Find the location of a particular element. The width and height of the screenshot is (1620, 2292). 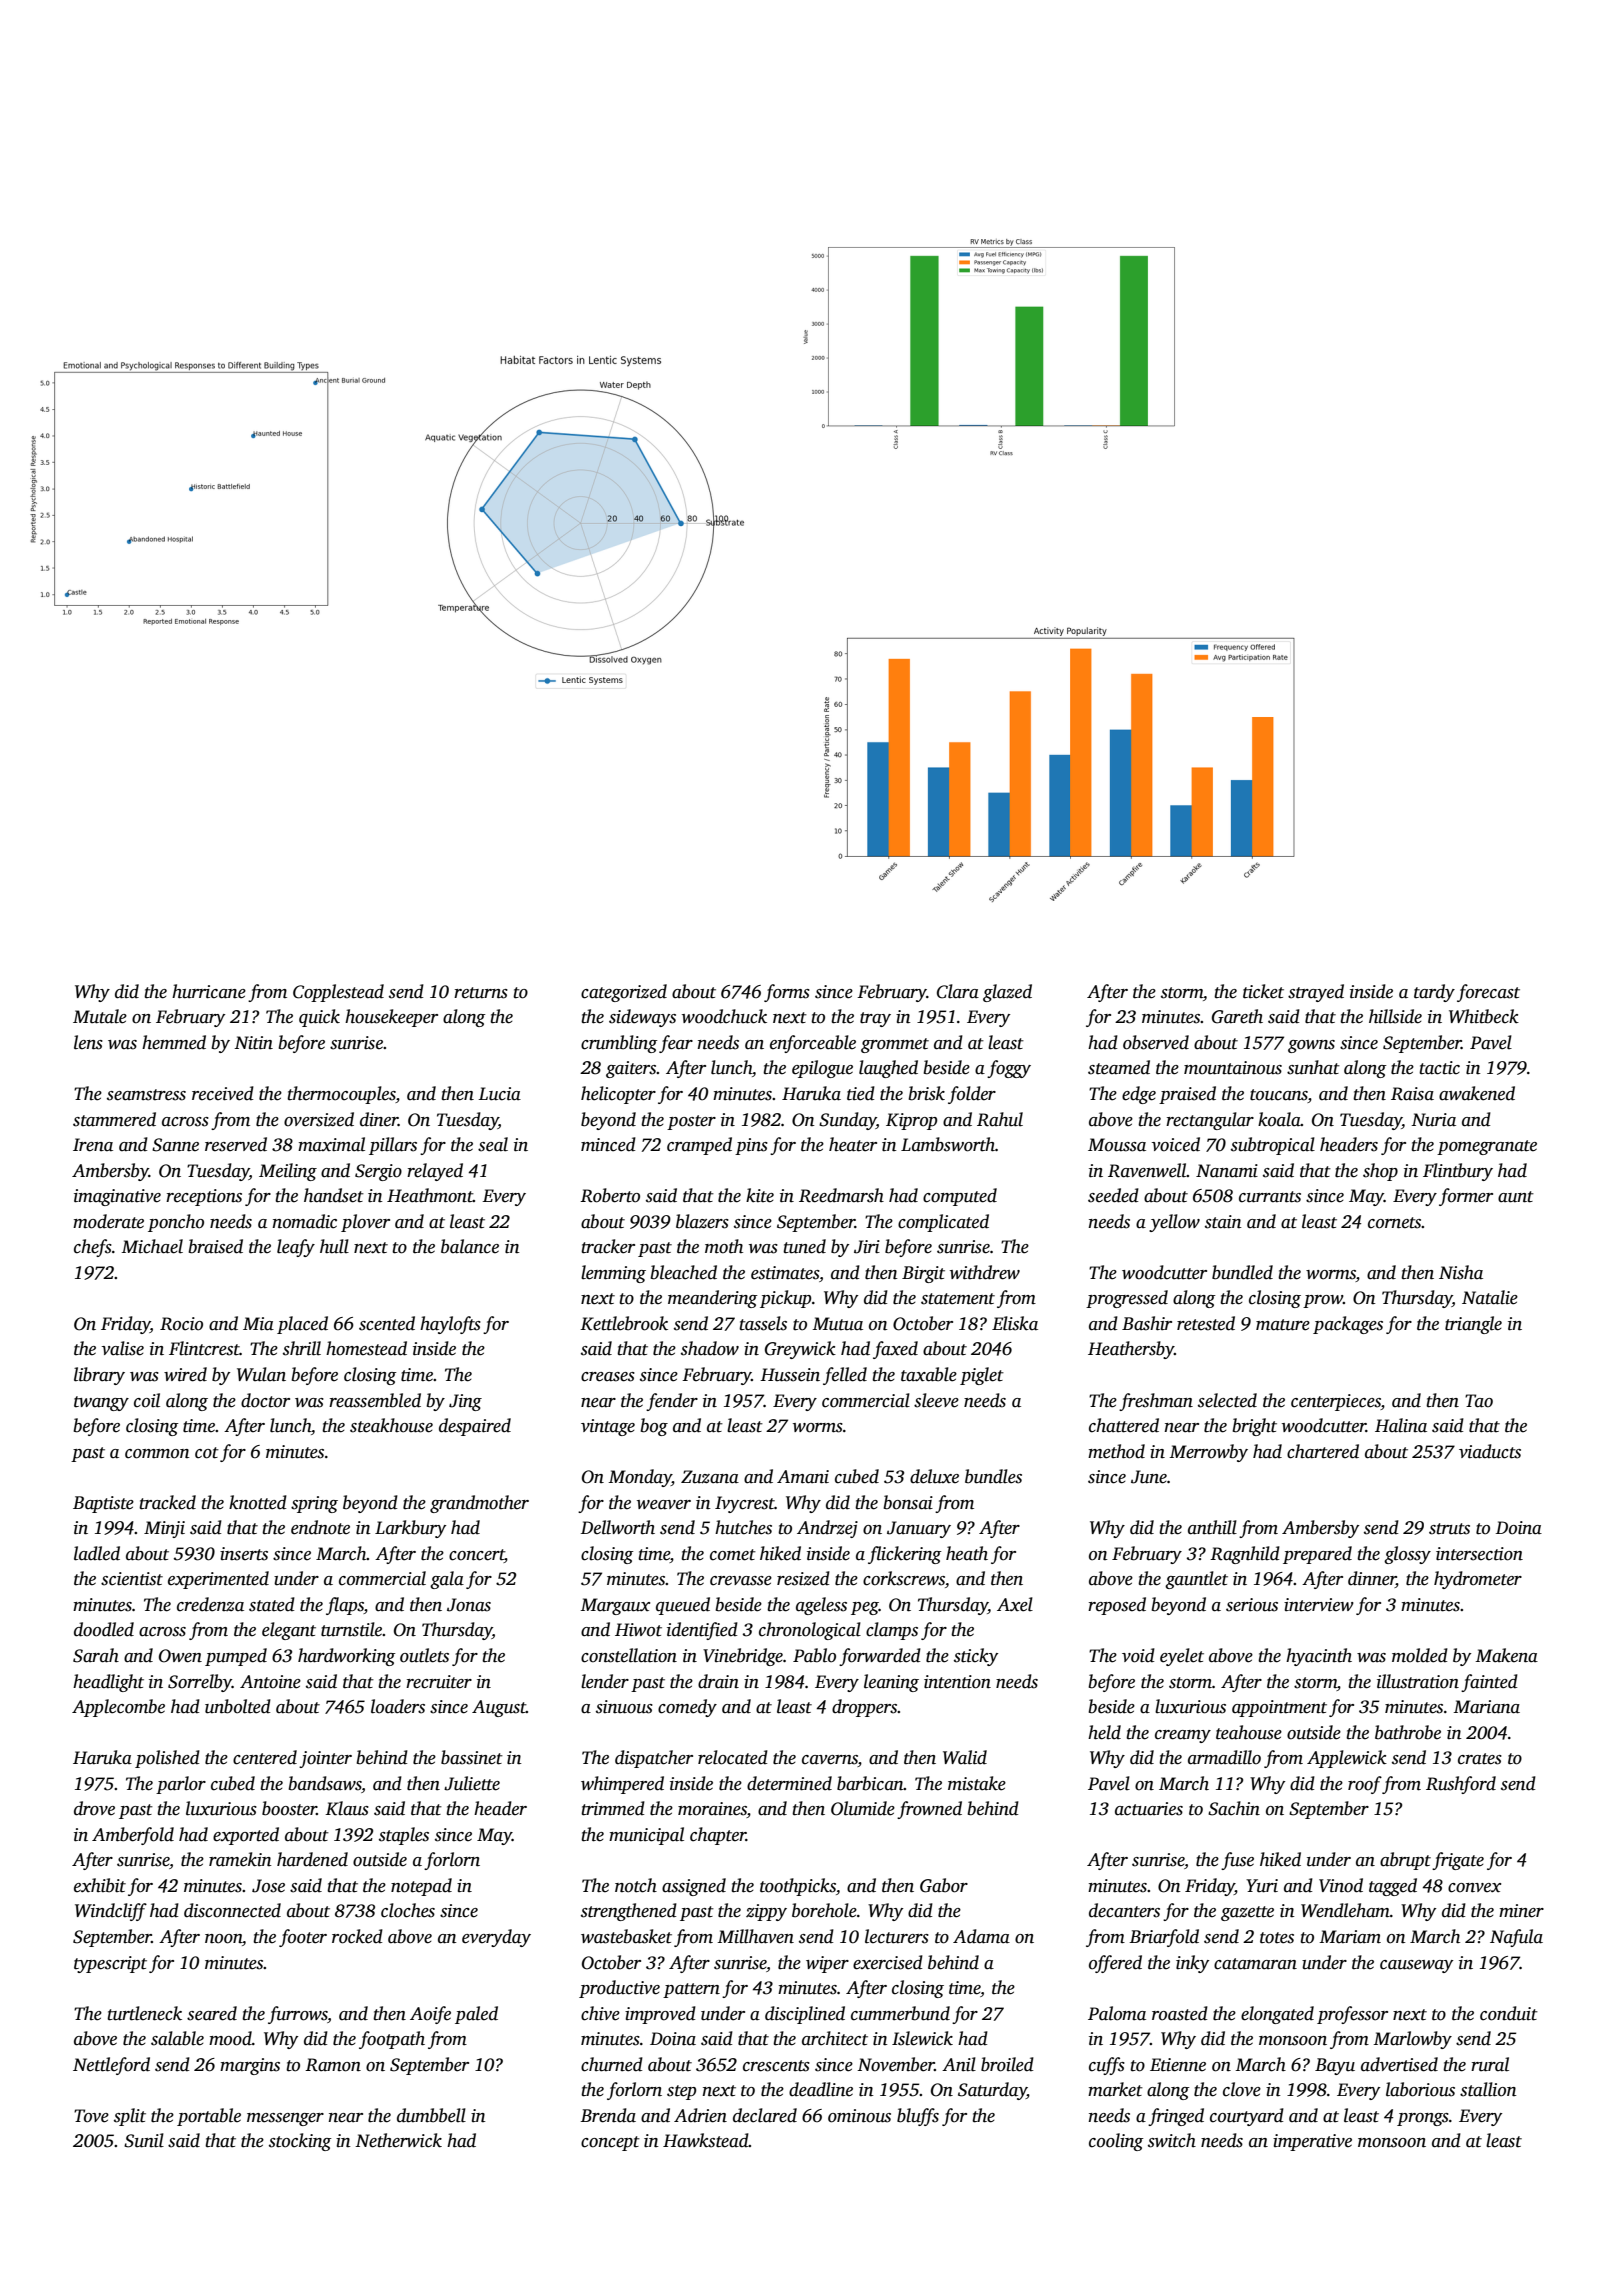

ladled is located at coordinates (97, 1553).
